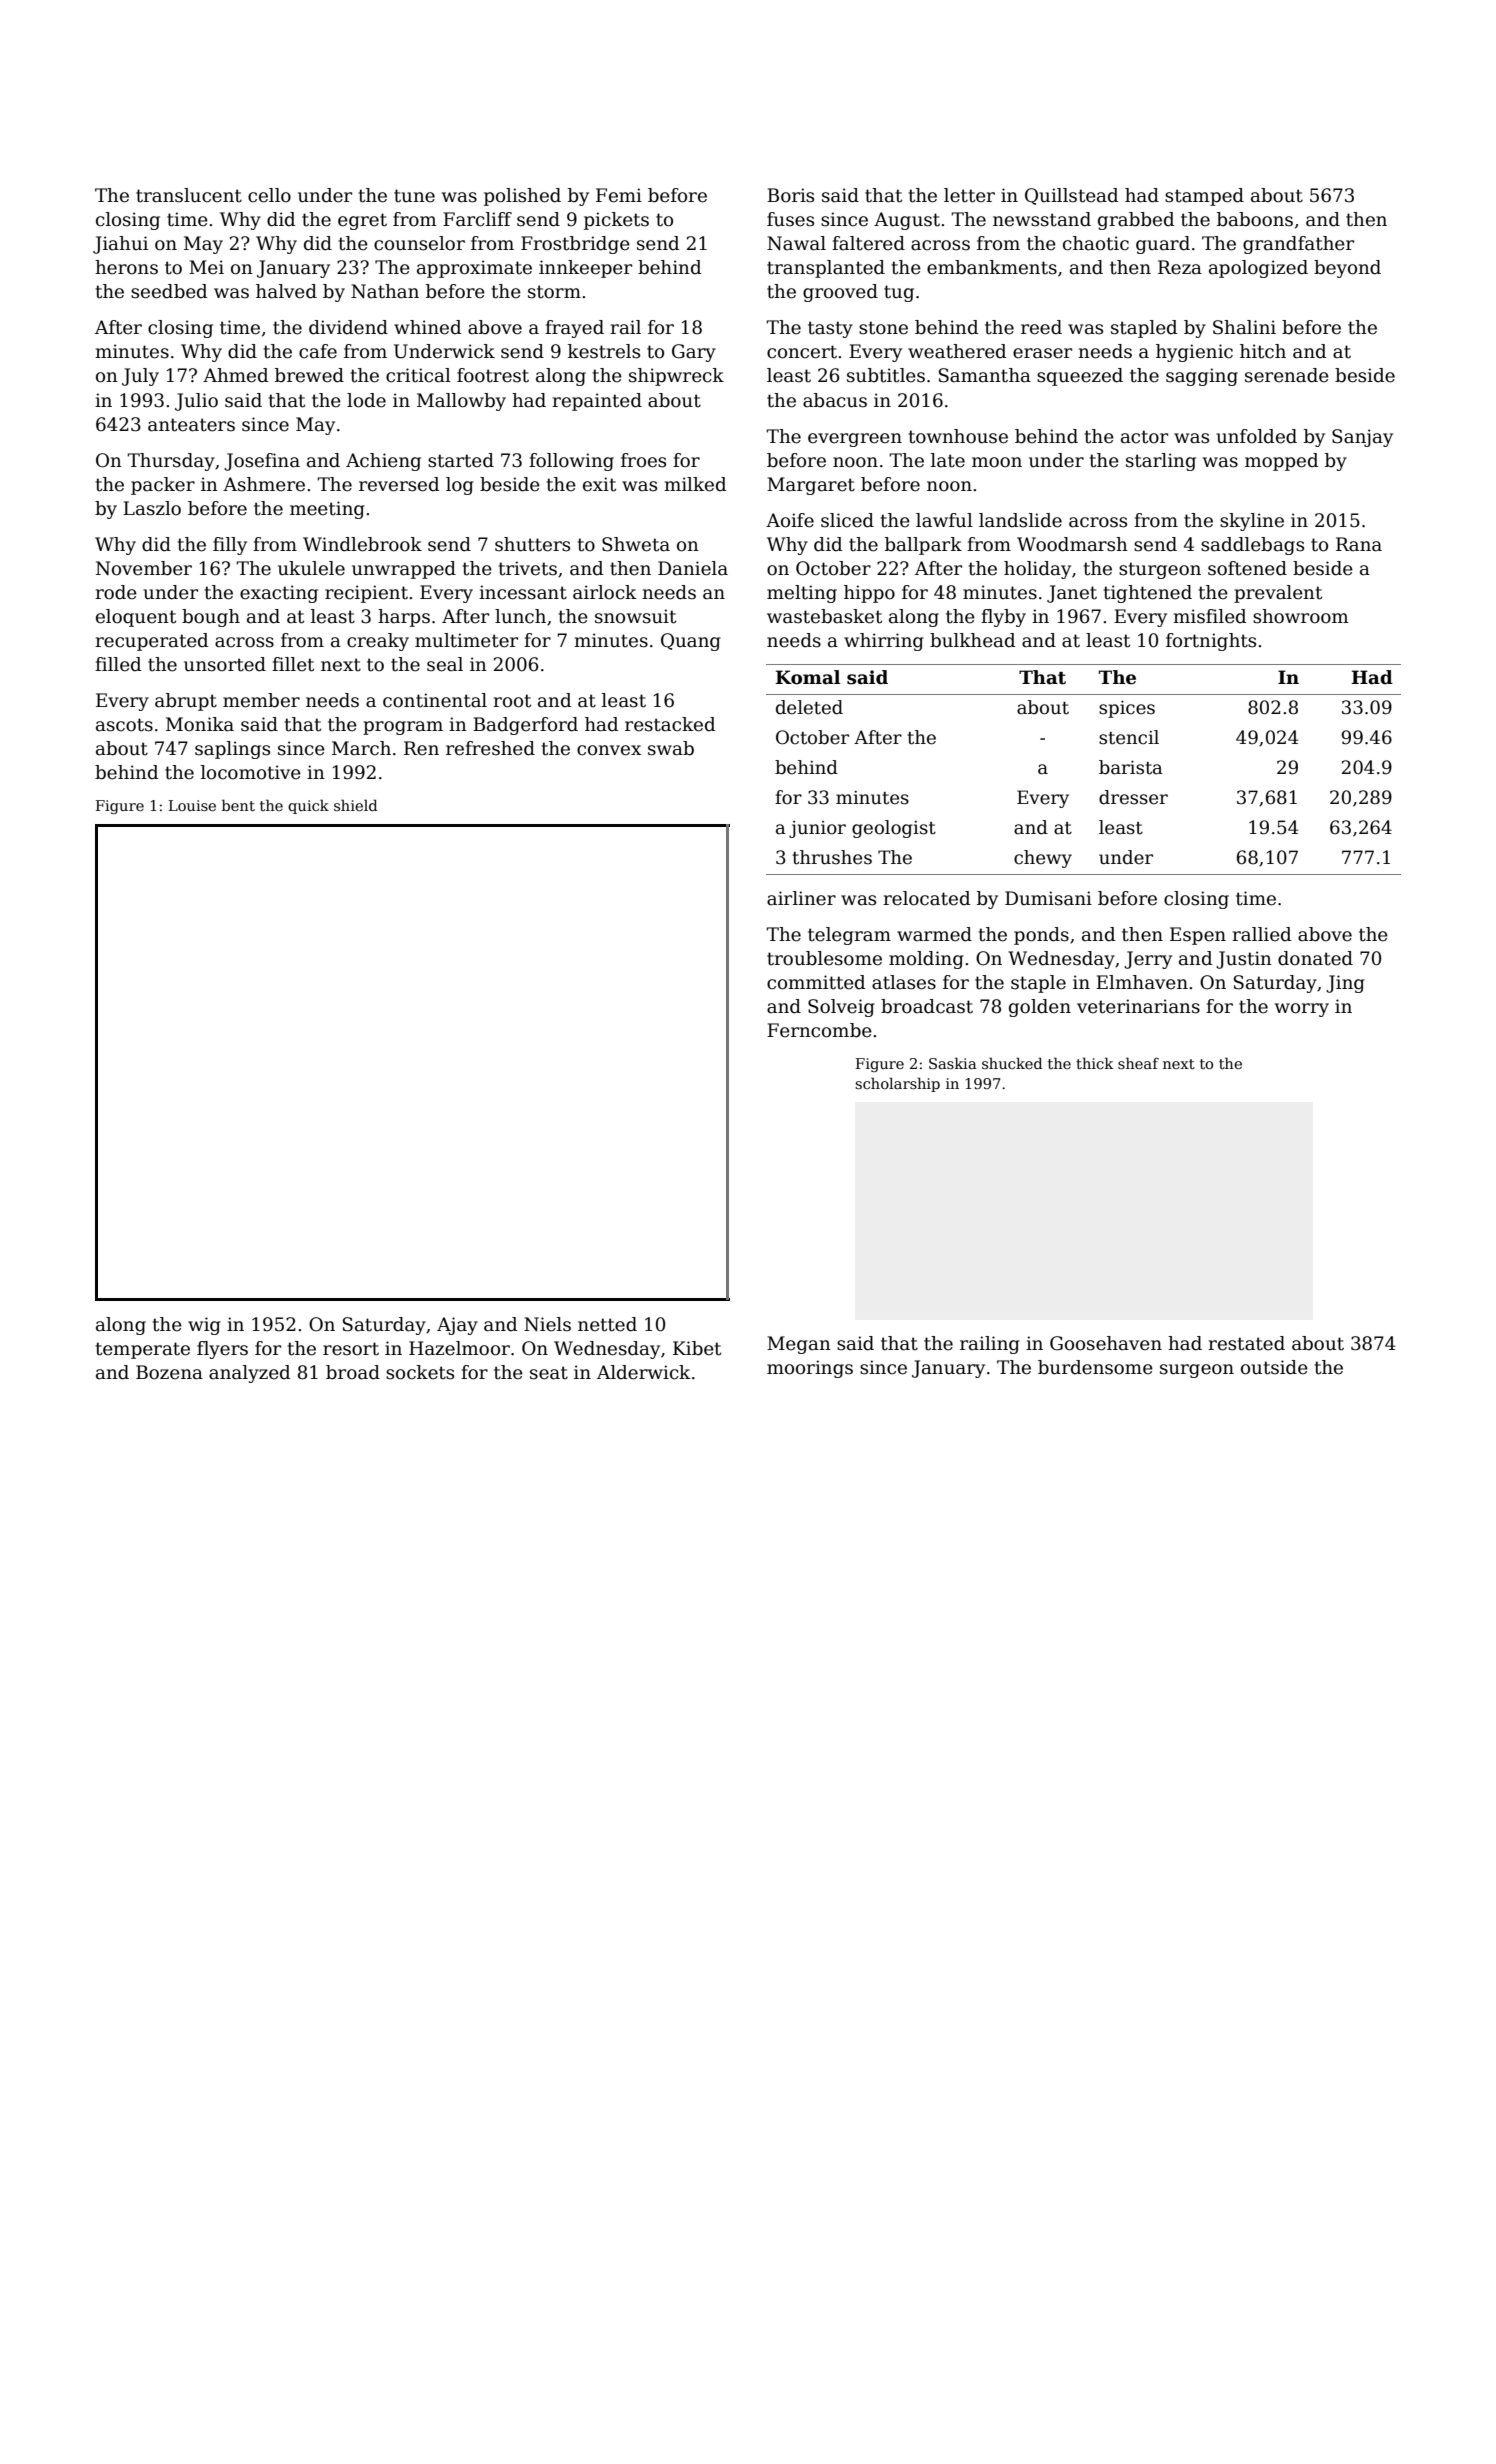 The height and width of the image is (2464, 1496). I want to click on hygienic, so click(1194, 353).
